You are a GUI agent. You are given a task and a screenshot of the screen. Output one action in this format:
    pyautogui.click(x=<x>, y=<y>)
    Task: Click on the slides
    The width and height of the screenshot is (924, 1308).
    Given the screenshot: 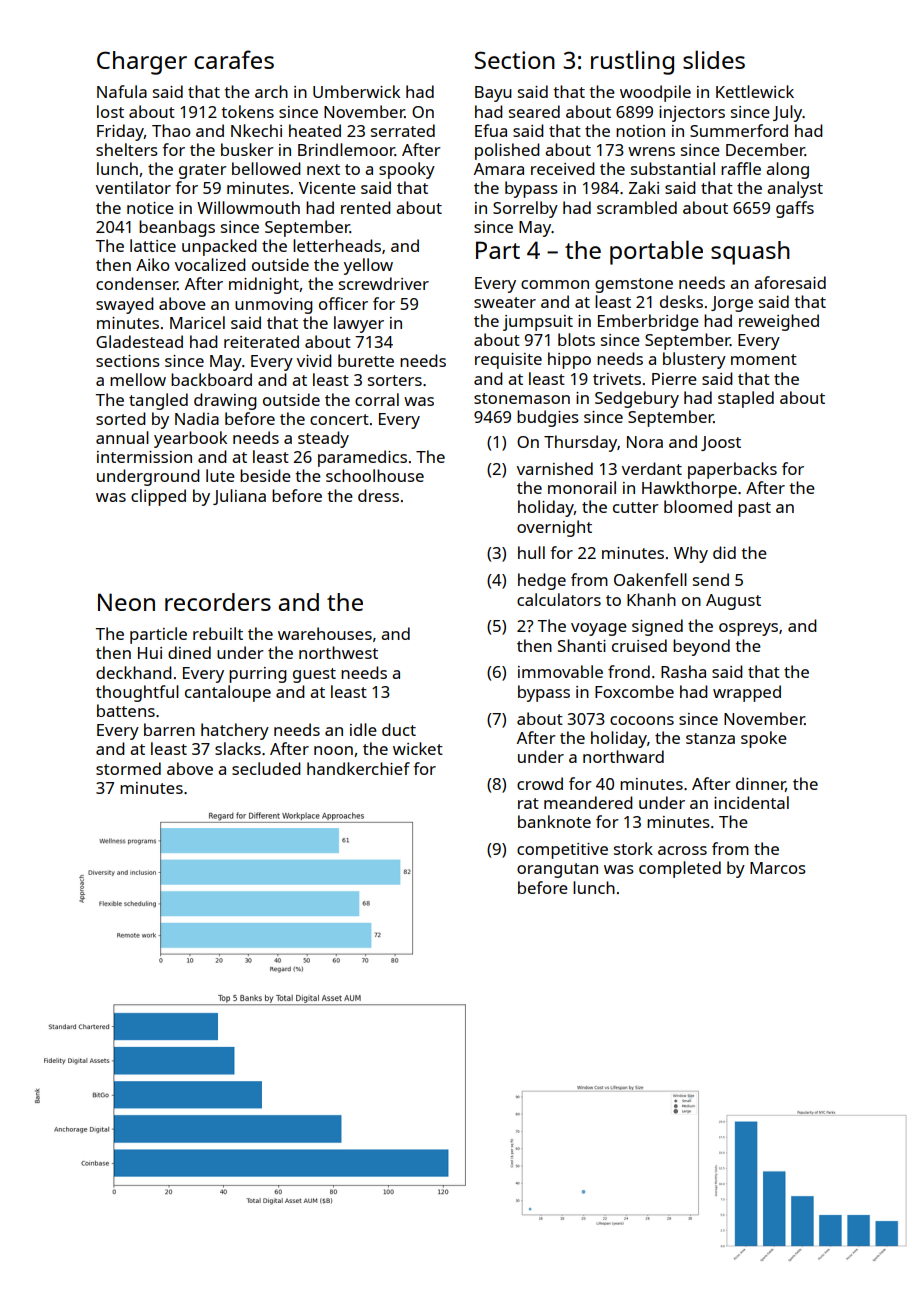 What is the action you would take?
    pyautogui.click(x=714, y=59)
